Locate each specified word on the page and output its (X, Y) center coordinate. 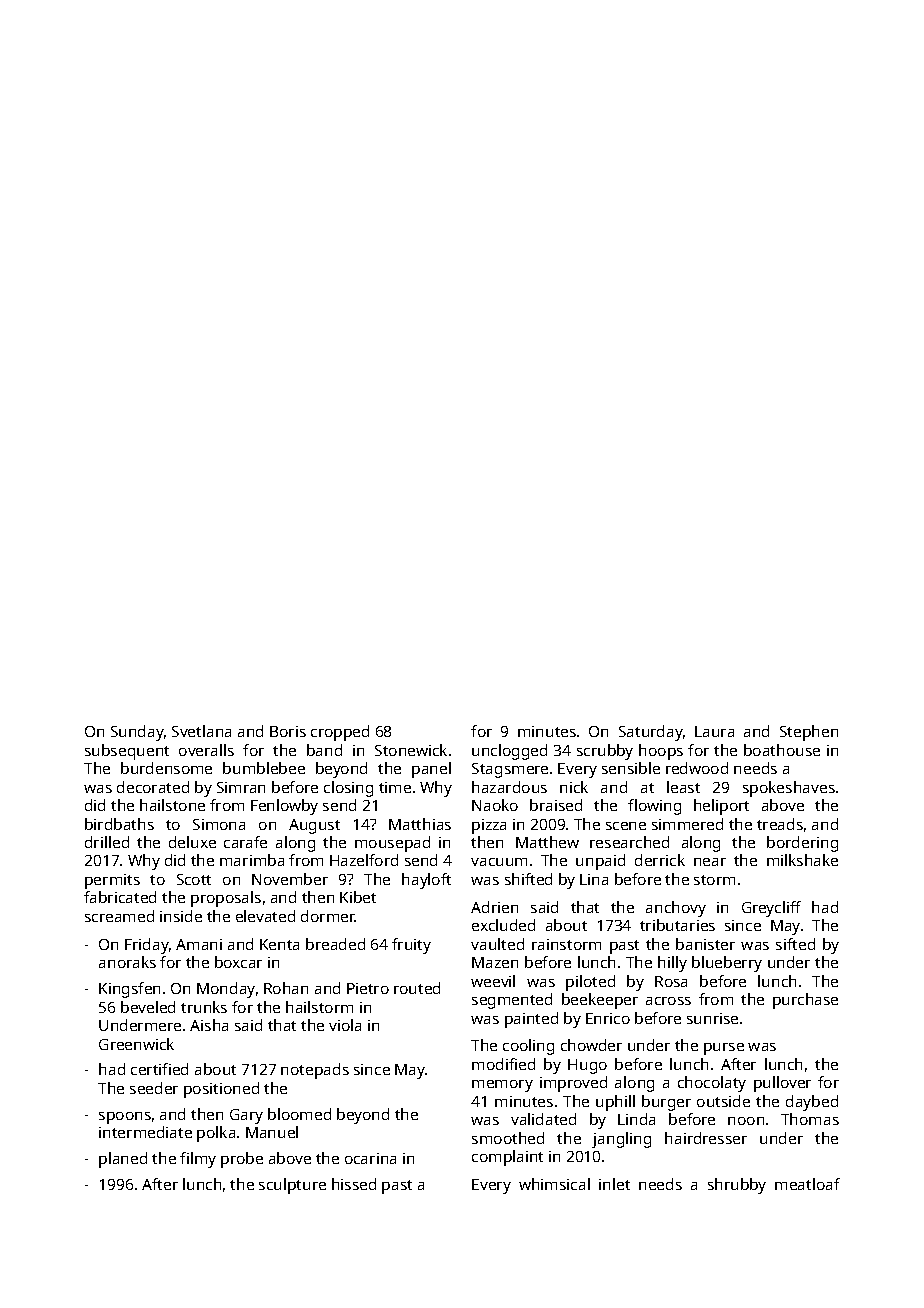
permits (112, 881)
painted (531, 1020)
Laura (714, 731)
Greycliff (771, 909)
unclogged (509, 752)
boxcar (238, 962)
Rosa (671, 981)
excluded (503, 925)
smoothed (508, 1138)
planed (123, 1160)
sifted (795, 944)
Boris (288, 731)
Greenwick (136, 1044)
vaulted (497, 944)
